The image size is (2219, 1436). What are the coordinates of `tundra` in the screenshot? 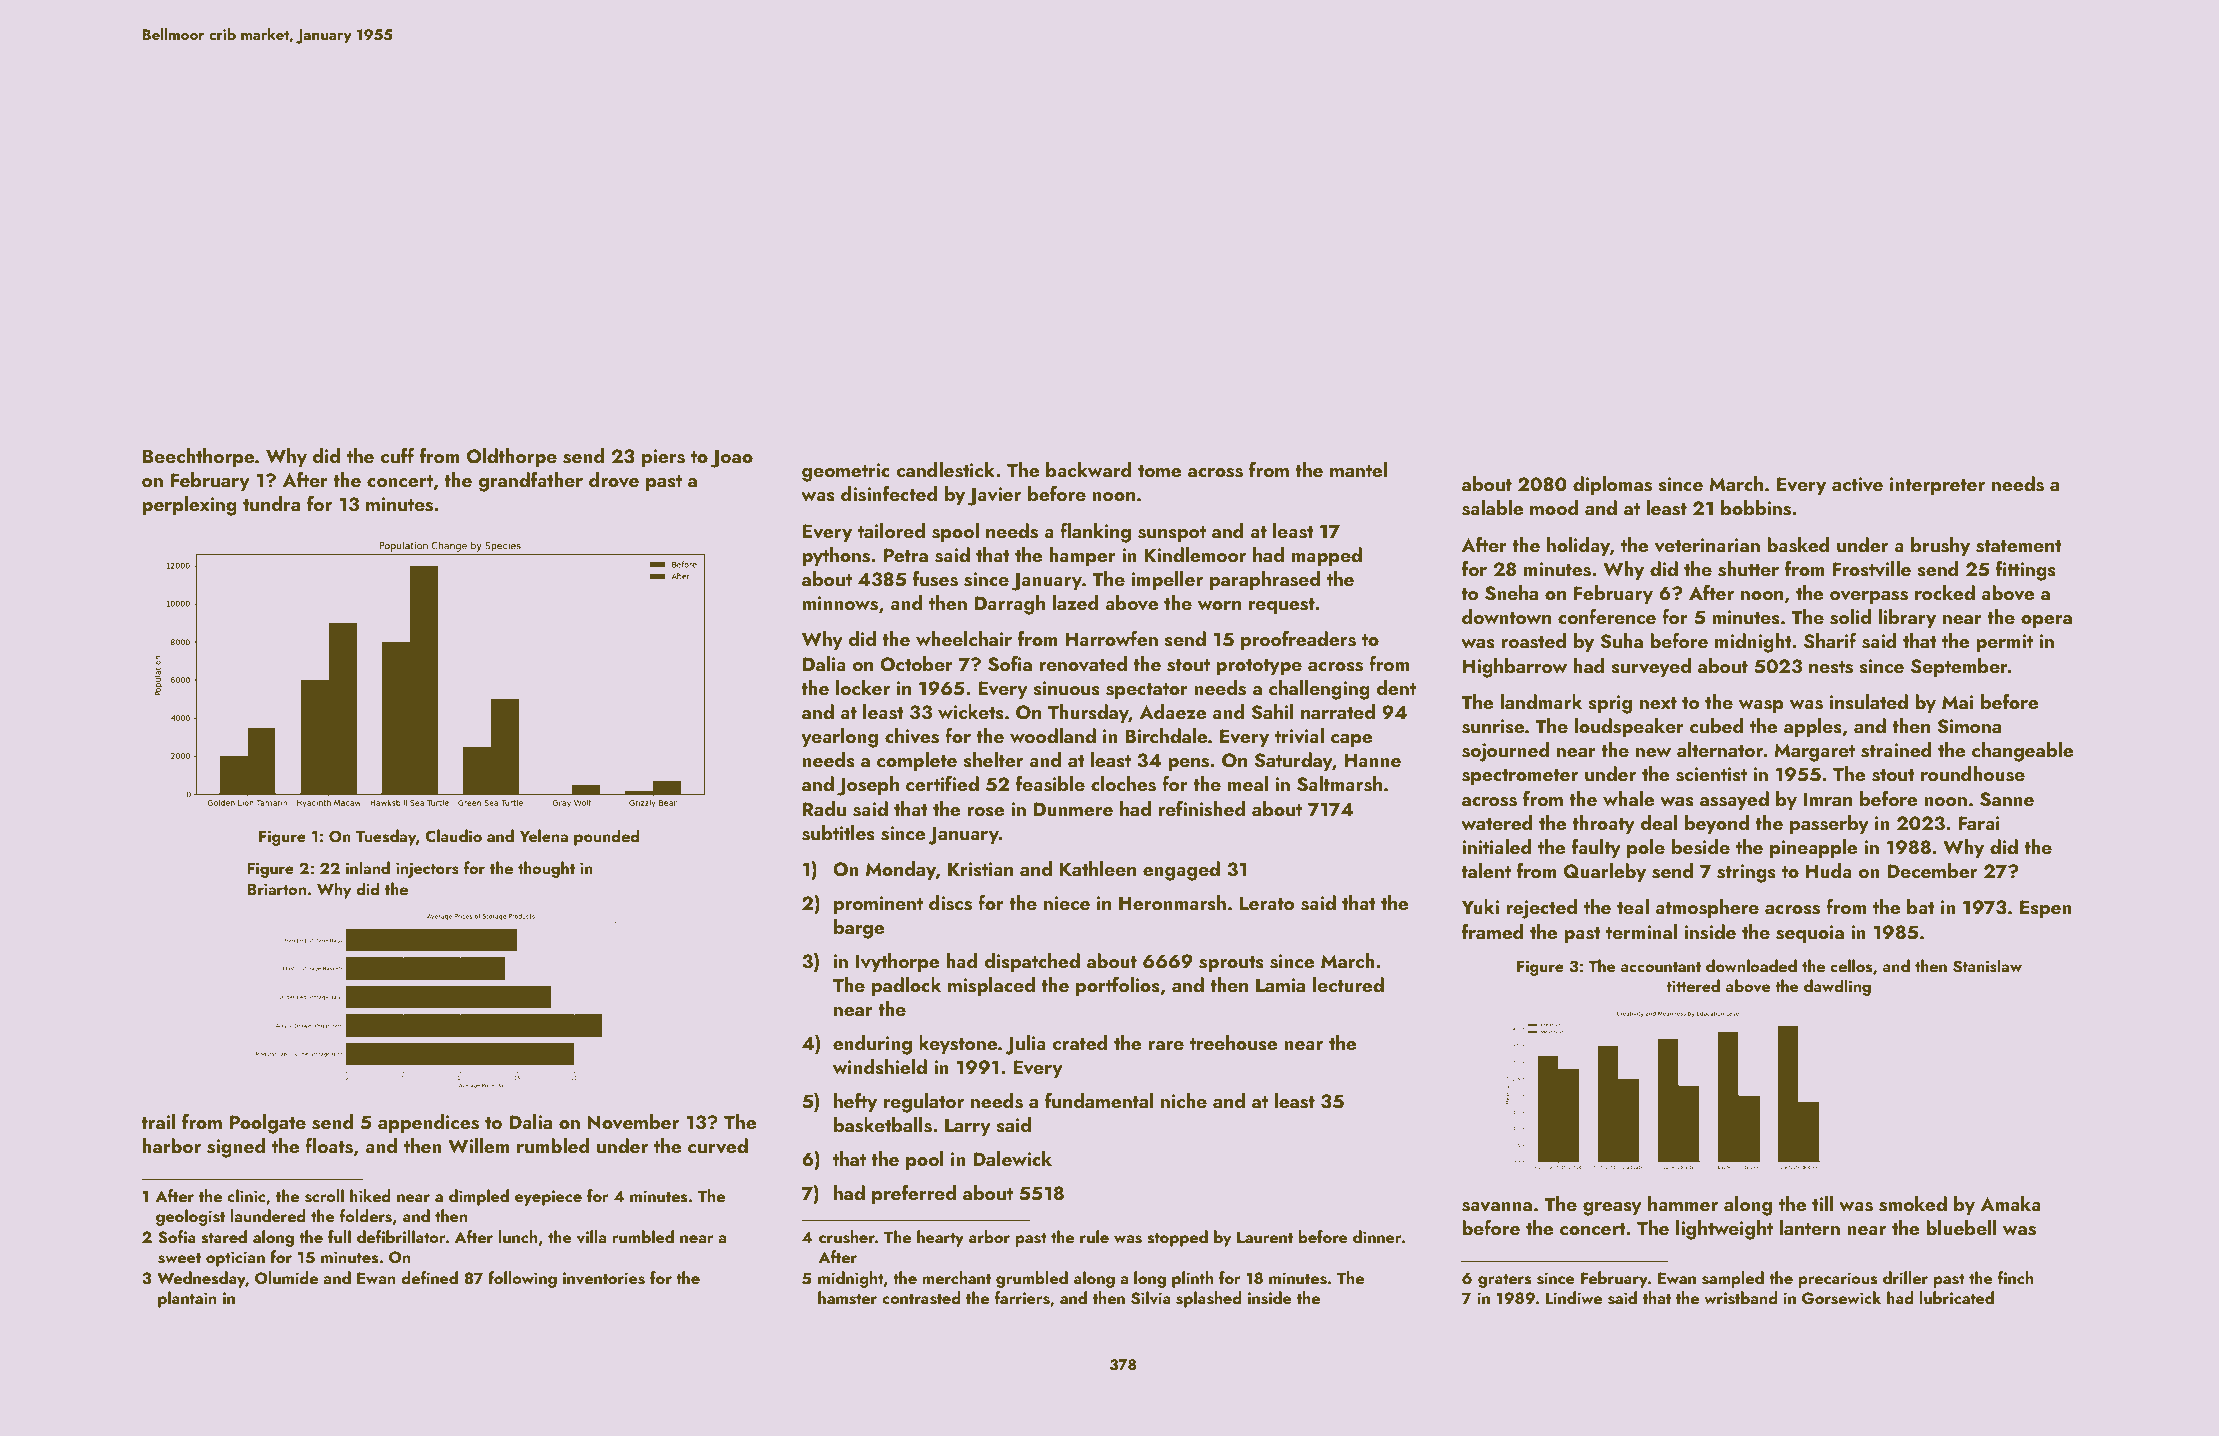 It's located at (271, 503).
